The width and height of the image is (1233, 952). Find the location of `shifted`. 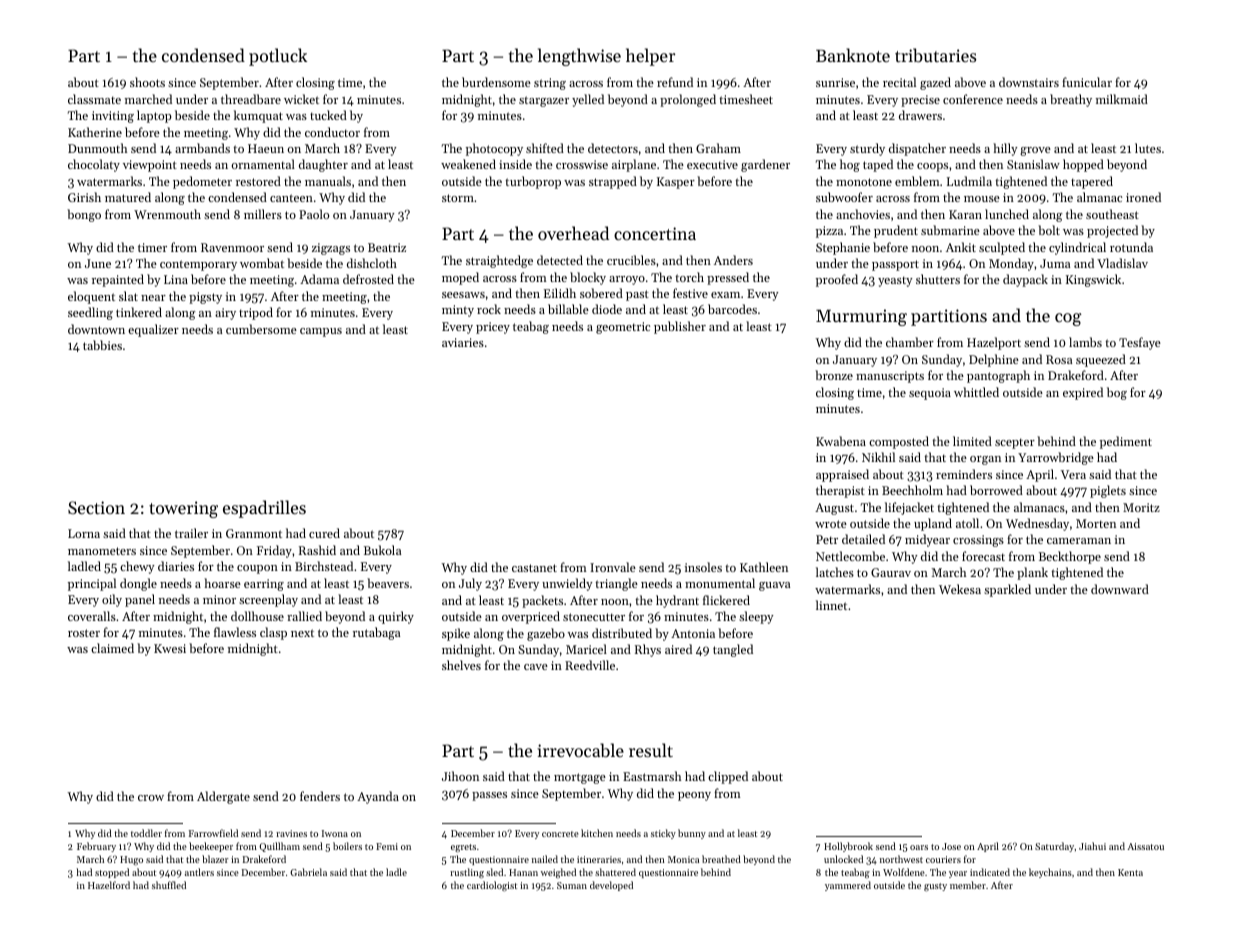

shifted is located at coordinates (545, 148).
